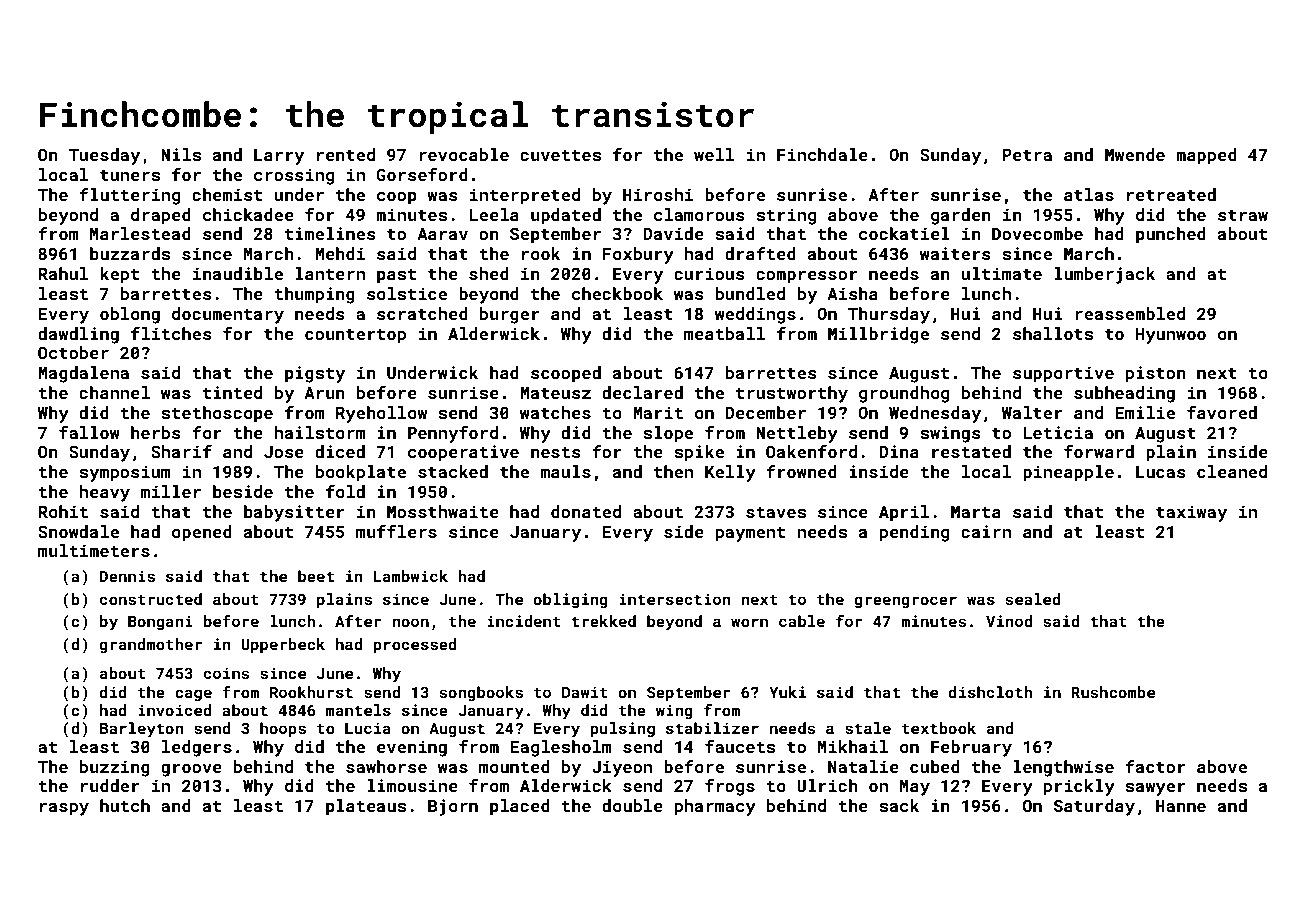  Describe the element at coordinates (125, 473) in the image. I see `symposium` at that location.
